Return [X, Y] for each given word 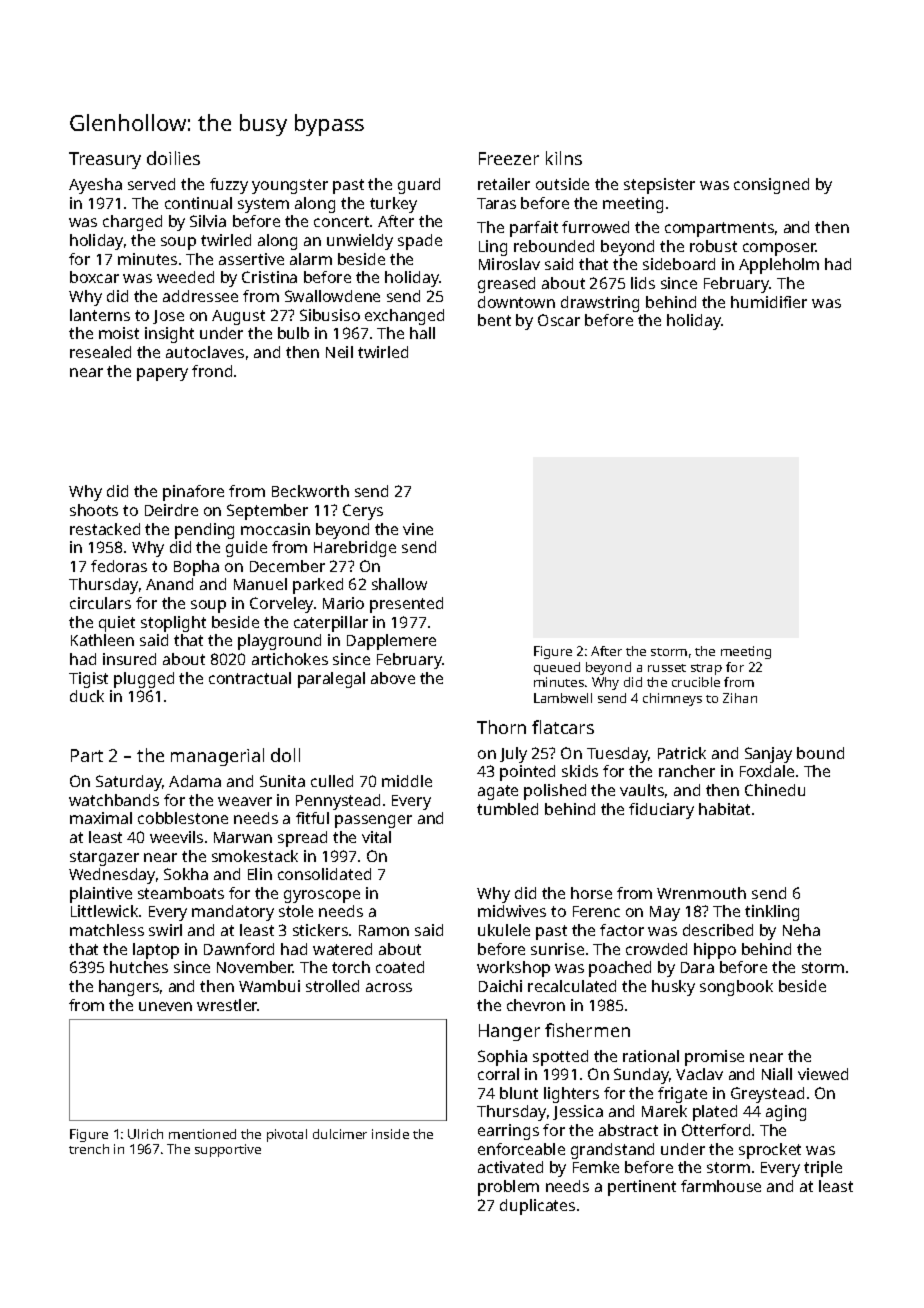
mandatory [233, 913]
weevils [176, 837]
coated [400, 967]
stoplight [173, 624]
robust [713, 246]
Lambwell [563, 698]
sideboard [679, 264]
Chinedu [775, 790]
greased [506, 285]
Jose [168, 317]
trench [89, 1149]
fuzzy [229, 186]
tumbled [507, 809]
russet [667, 668]
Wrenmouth [701, 893]
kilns [564, 158]
